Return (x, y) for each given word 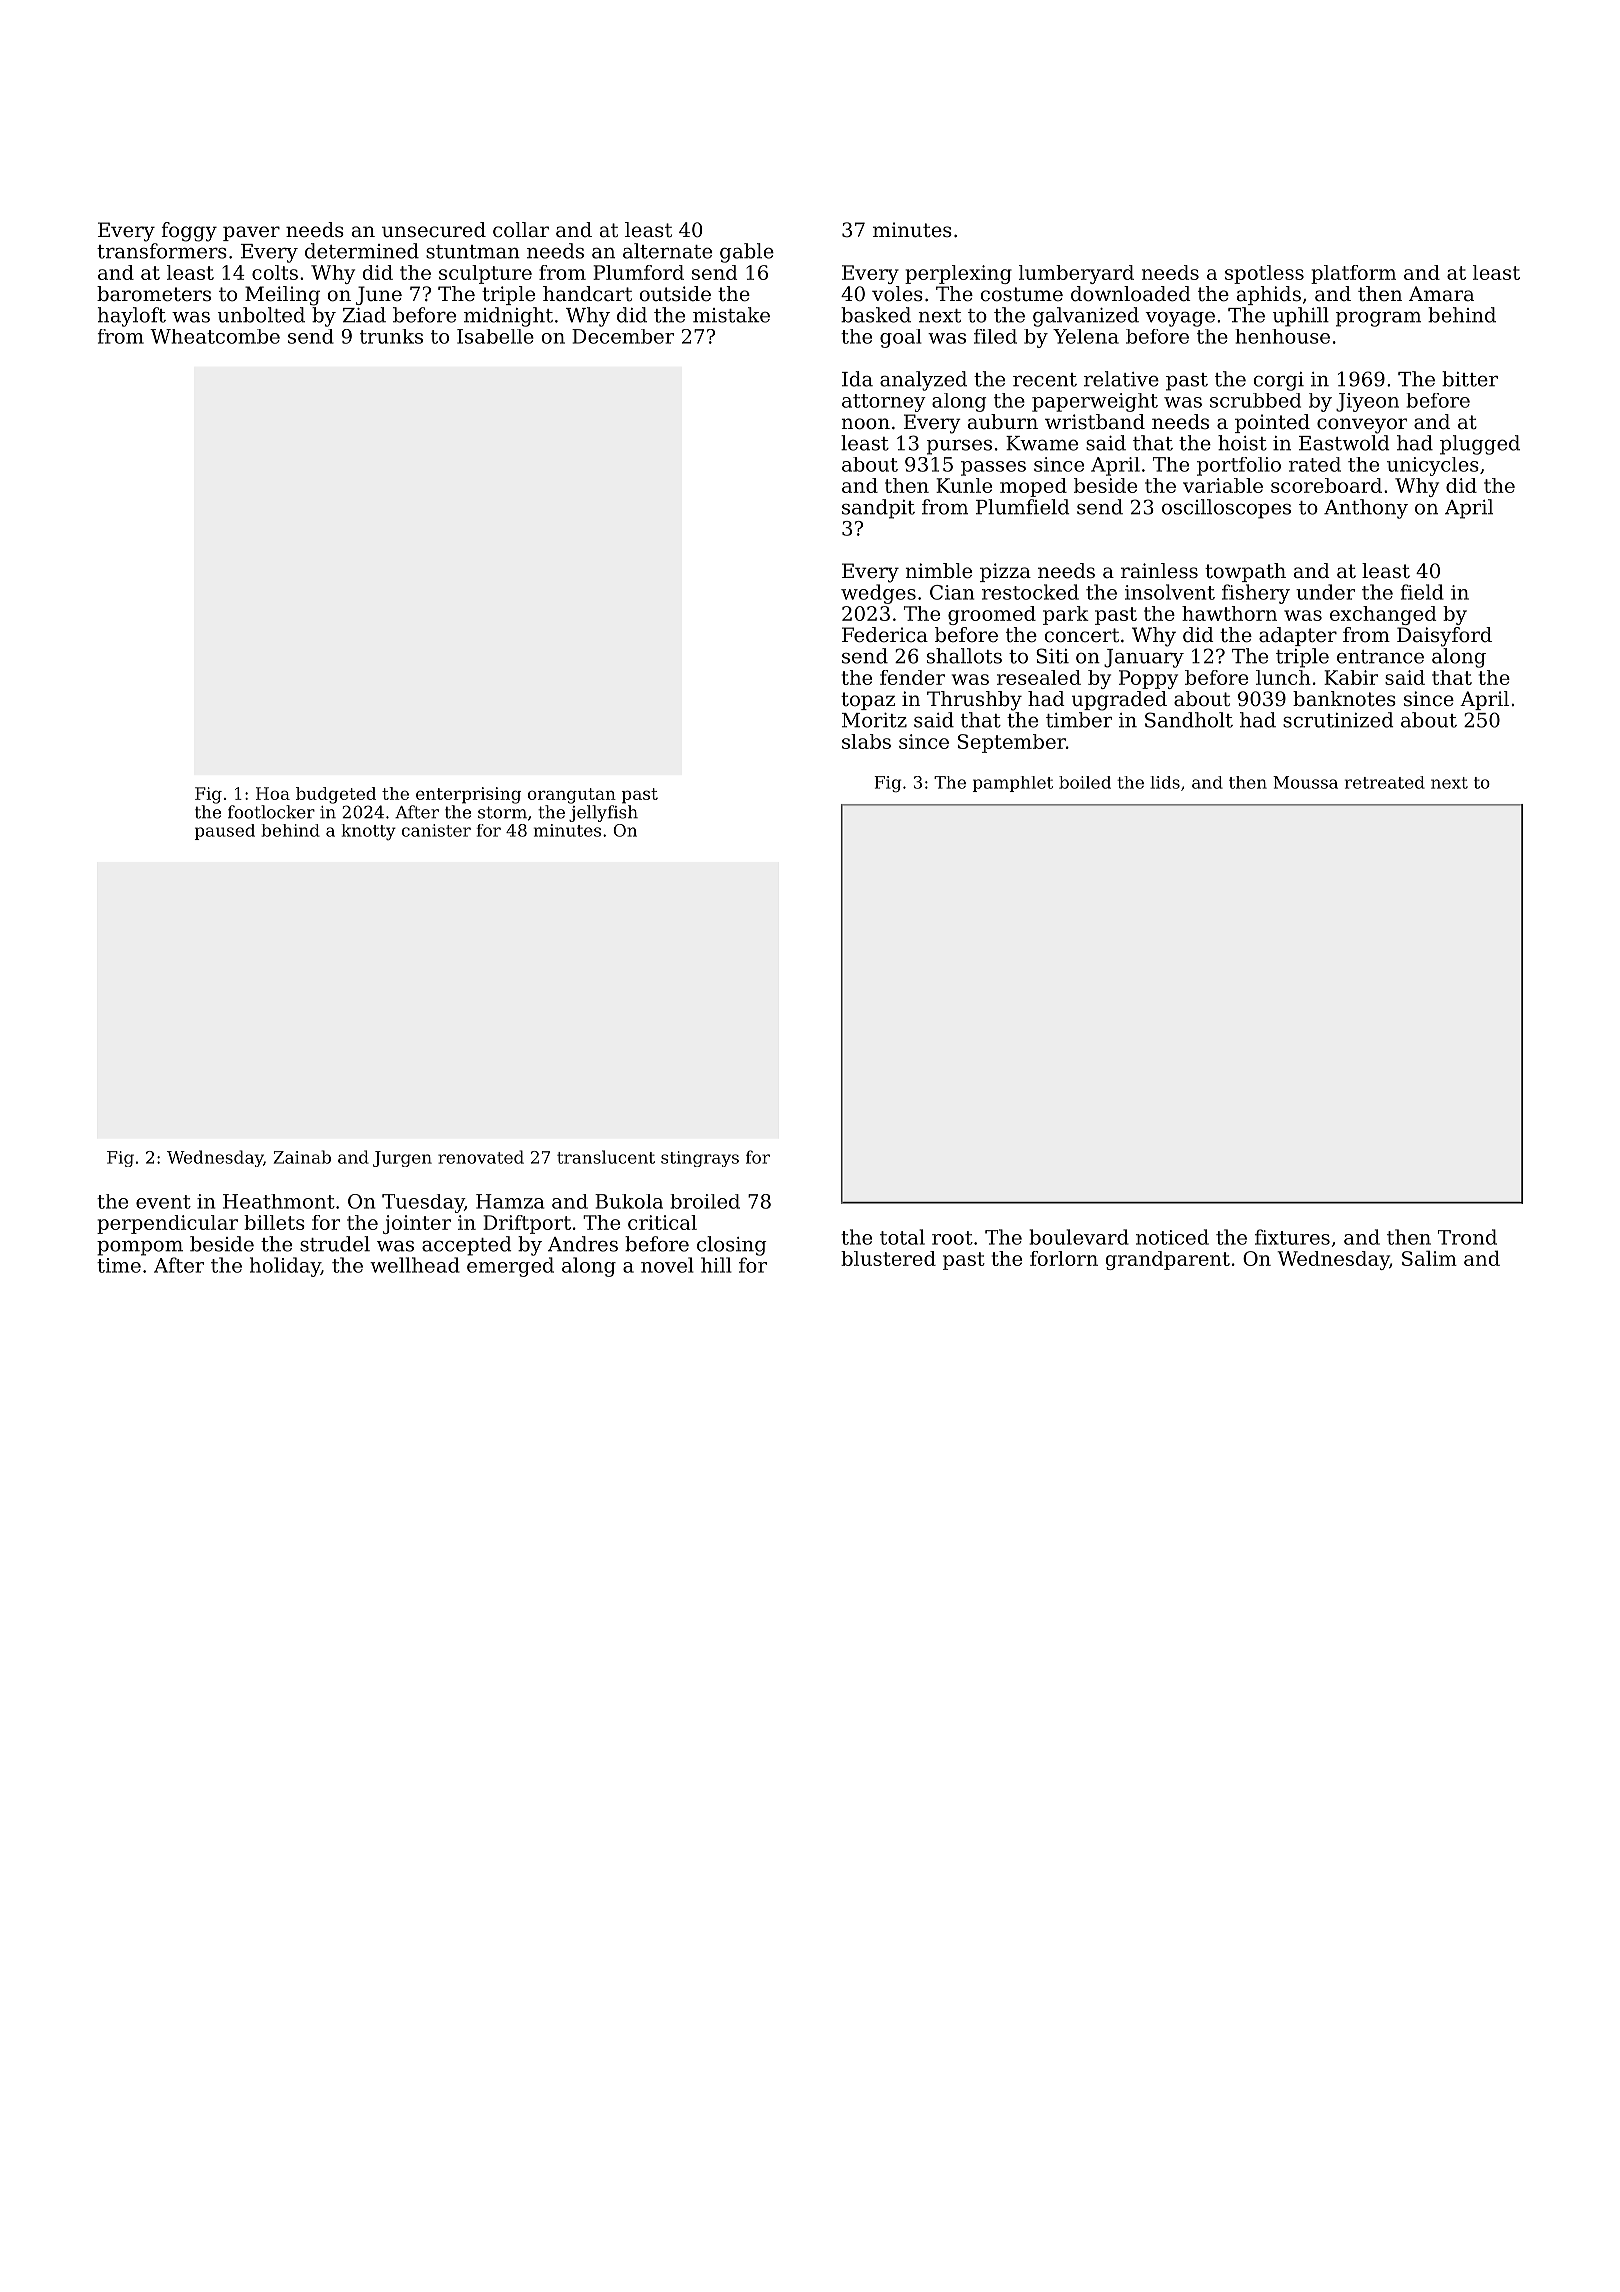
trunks (391, 336)
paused (225, 832)
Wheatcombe (215, 336)
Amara (1441, 294)
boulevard (1079, 1237)
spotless (1264, 274)
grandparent (1168, 1260)
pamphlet (1013, 784)
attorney (884, 403)
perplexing (958, 274)
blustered (888, 1258)
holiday (285, 1267)
